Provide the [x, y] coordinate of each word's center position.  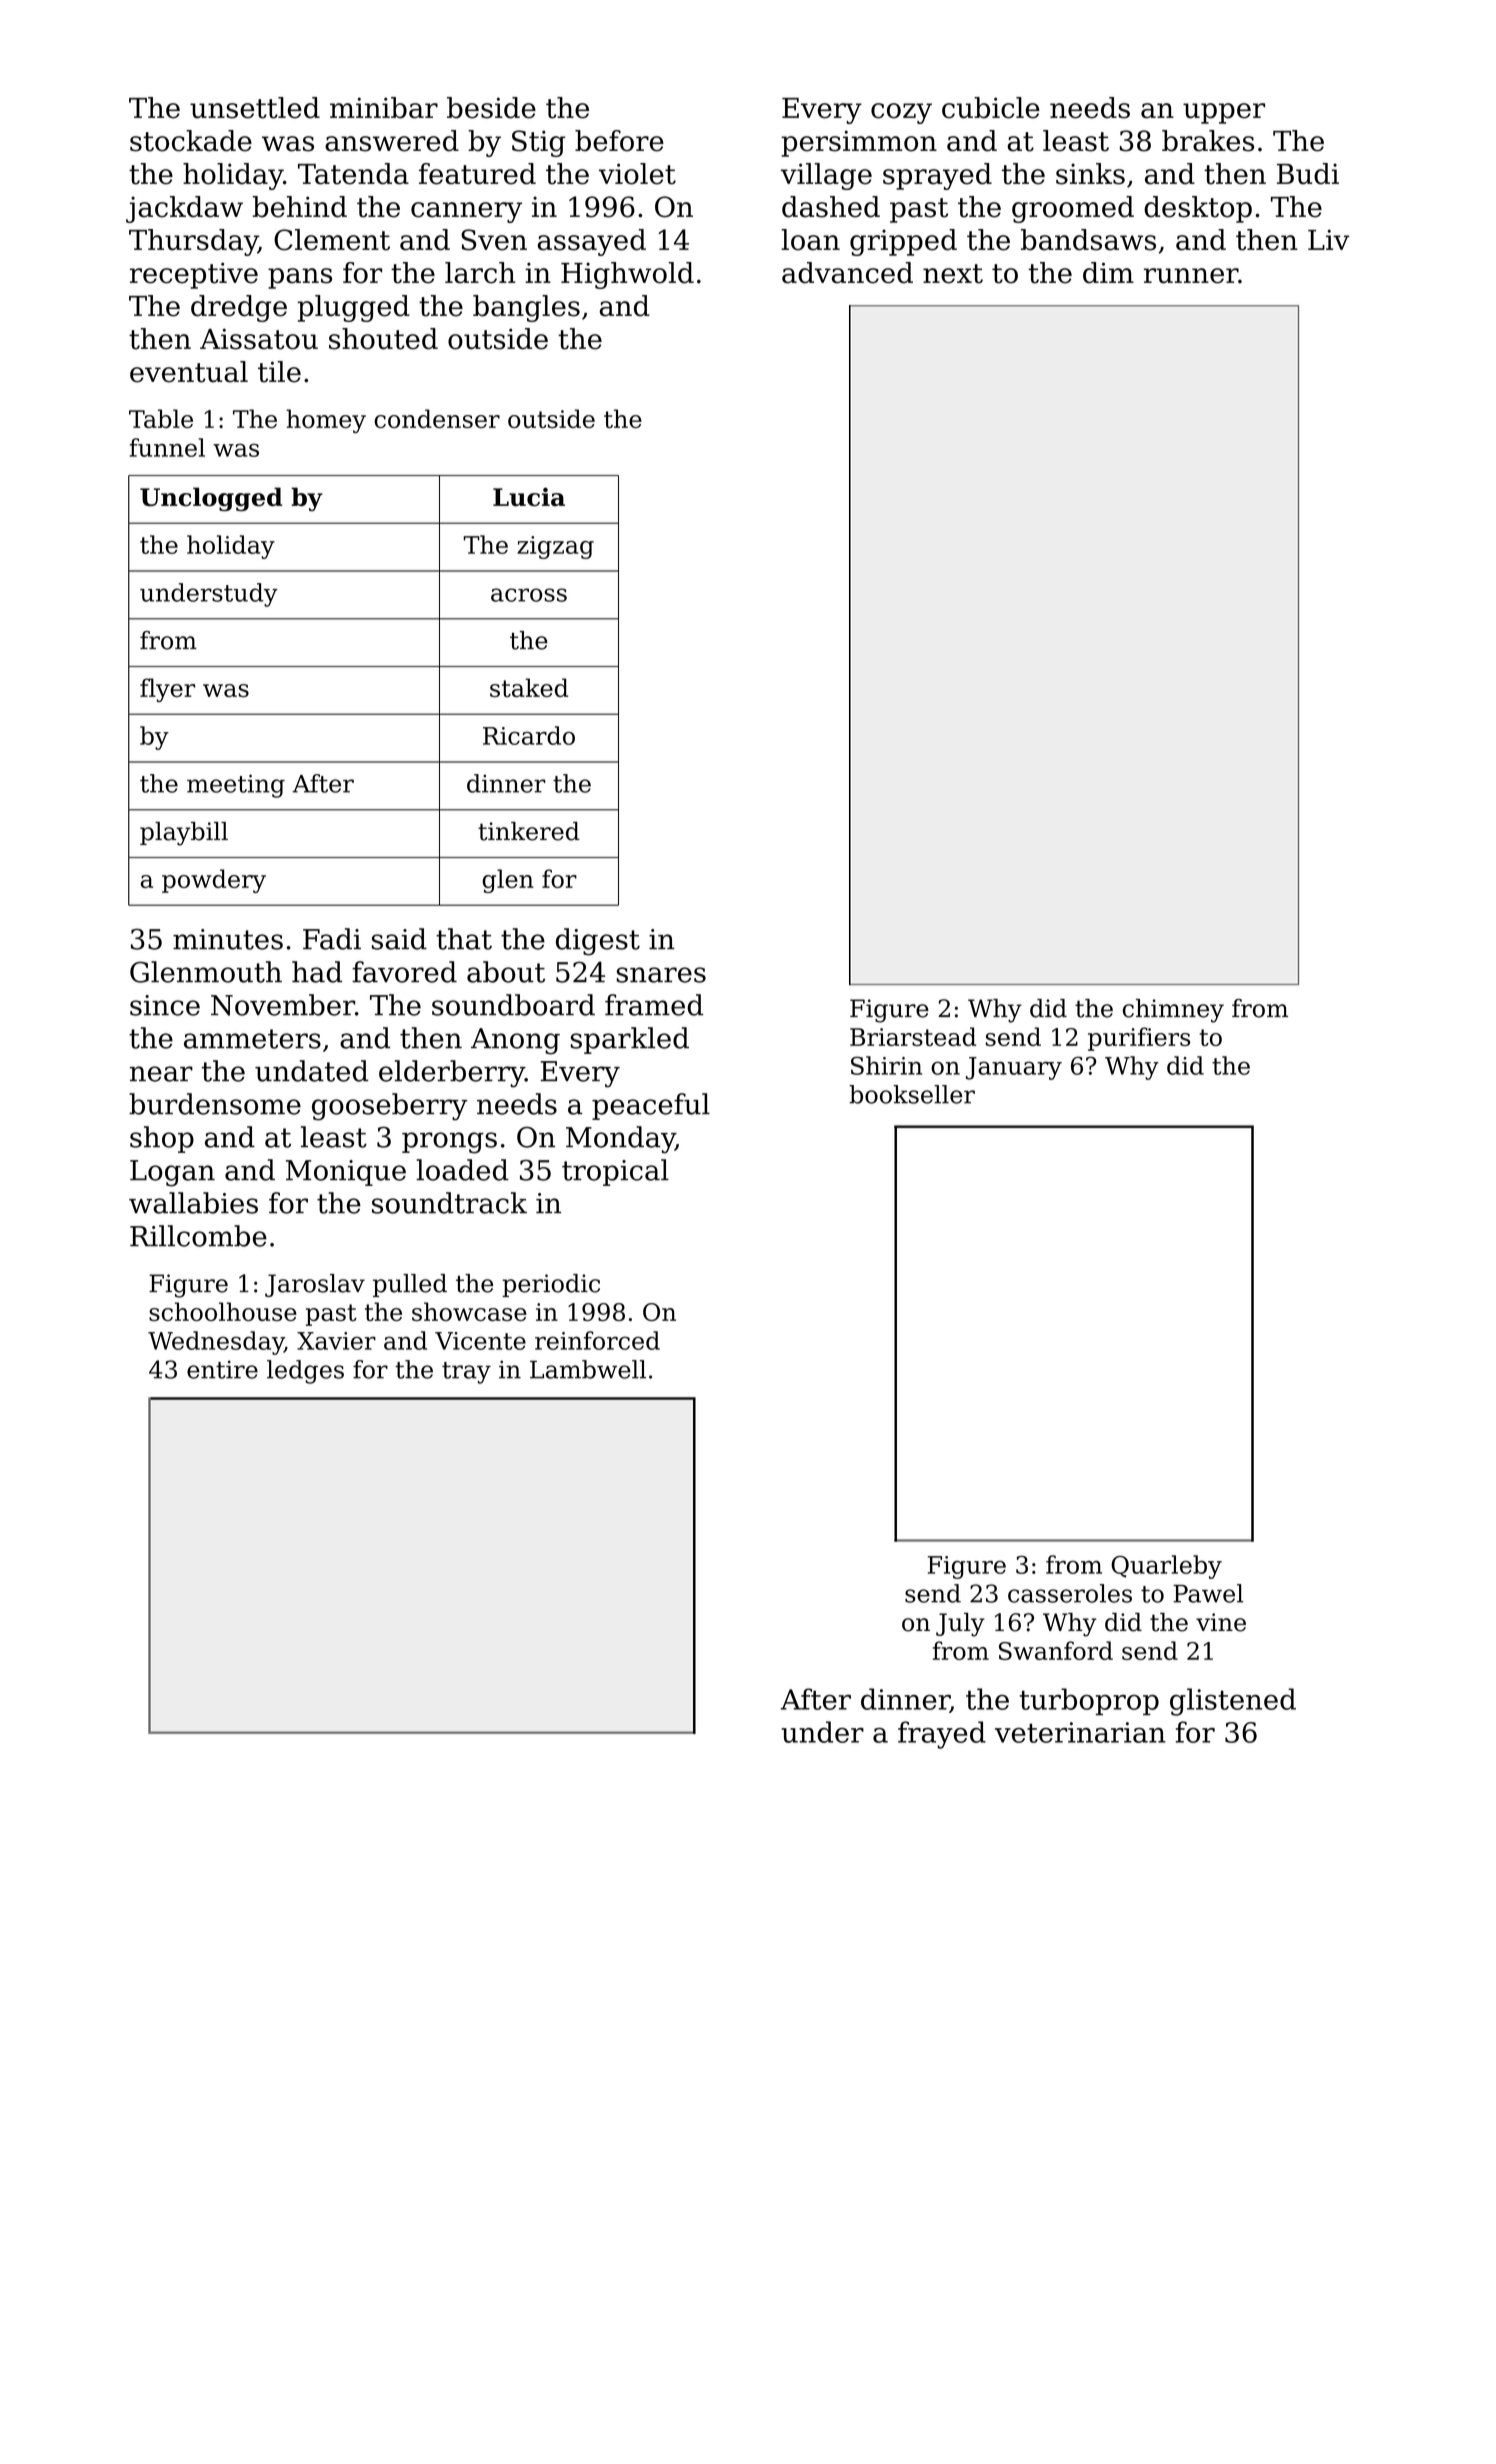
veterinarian [1080, 1732]
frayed [942, 1735]
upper [1224, 113]
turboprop [1089, 1701]
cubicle [991, 108]
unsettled [255, 108]
